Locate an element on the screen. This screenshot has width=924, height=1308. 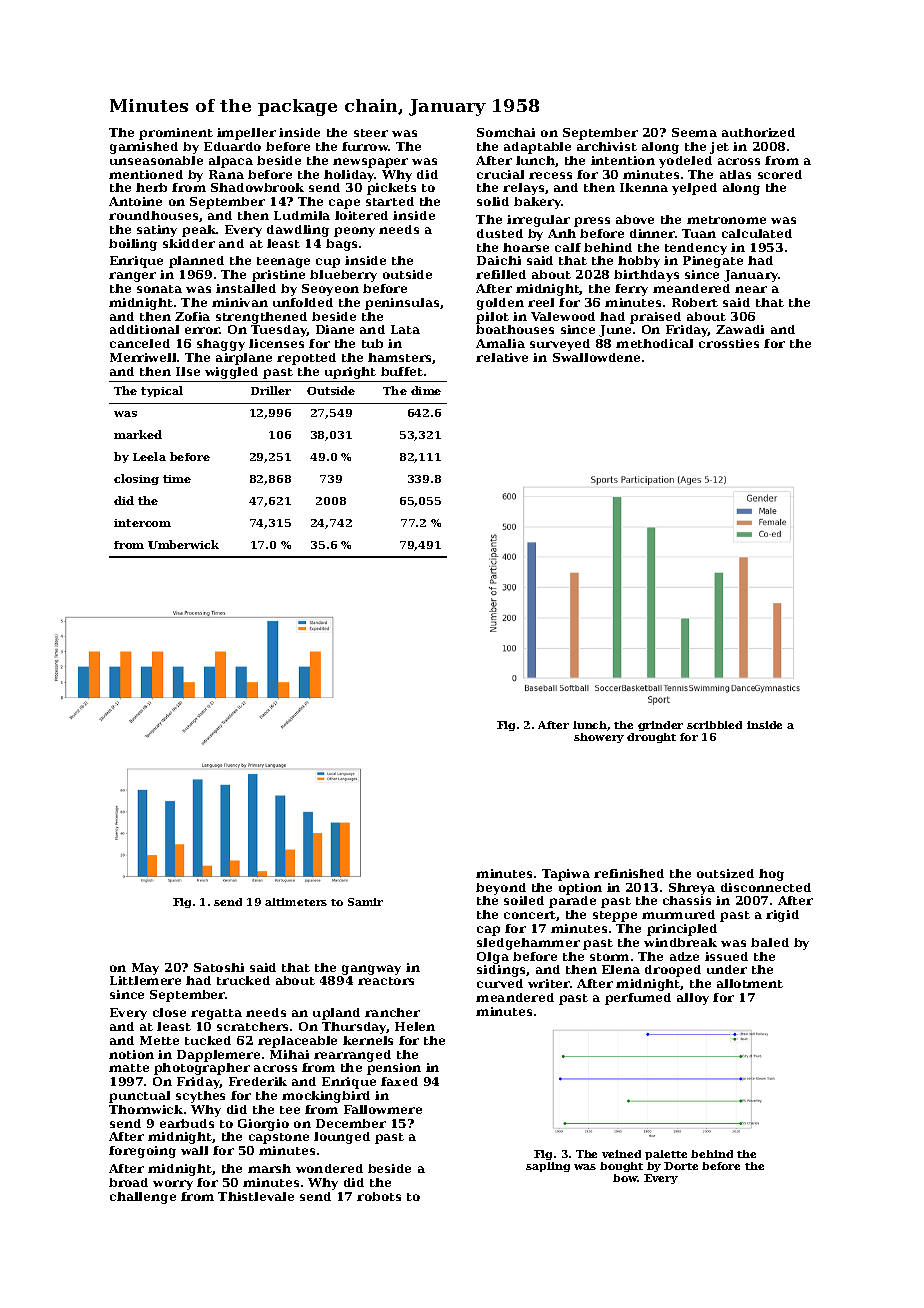
refinished is located at coordinates (629, 873).
